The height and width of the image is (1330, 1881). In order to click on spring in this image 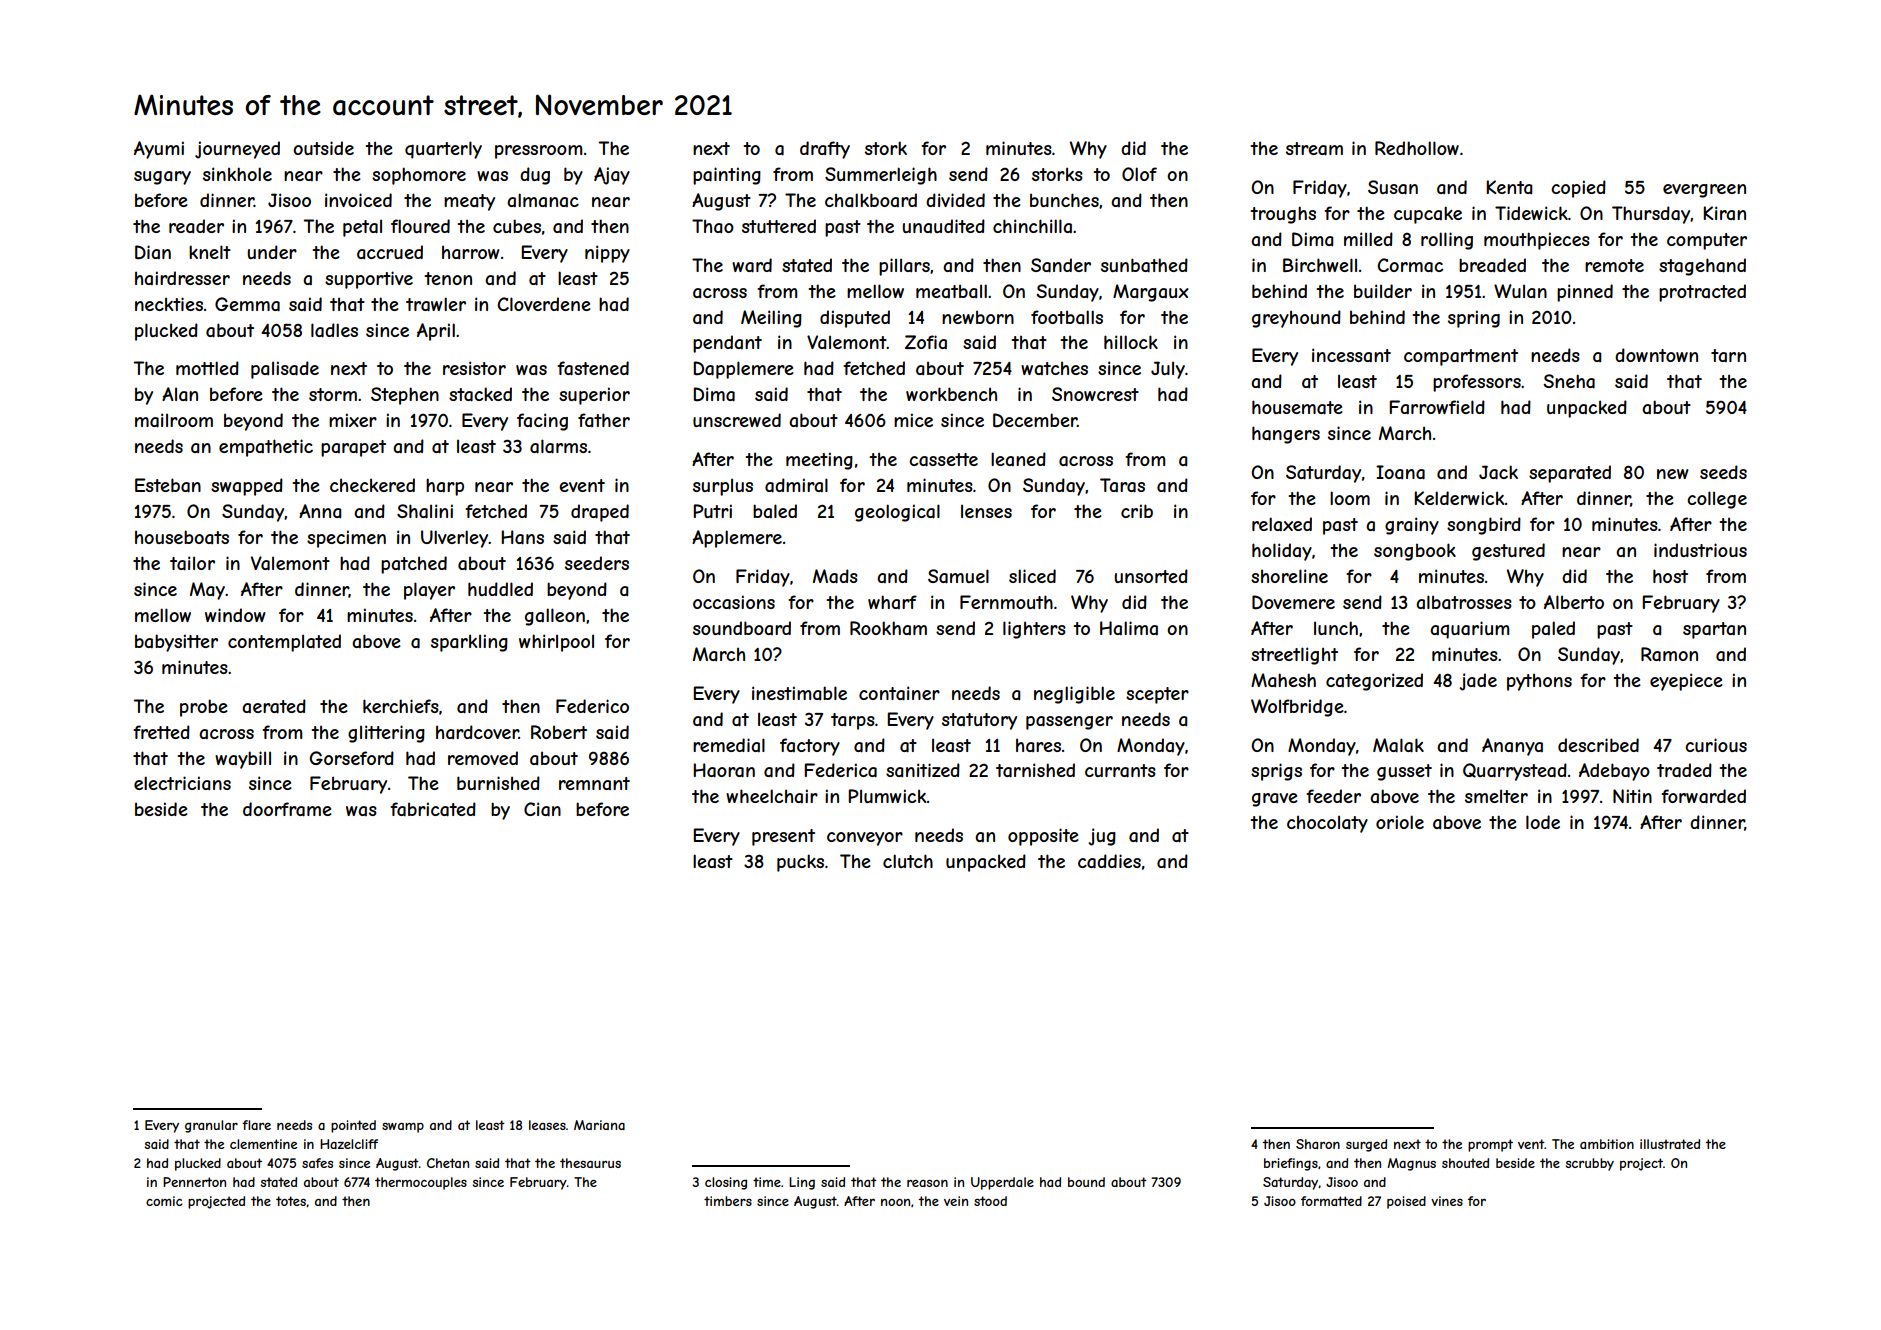, I will do `click(1474, 319)`.
